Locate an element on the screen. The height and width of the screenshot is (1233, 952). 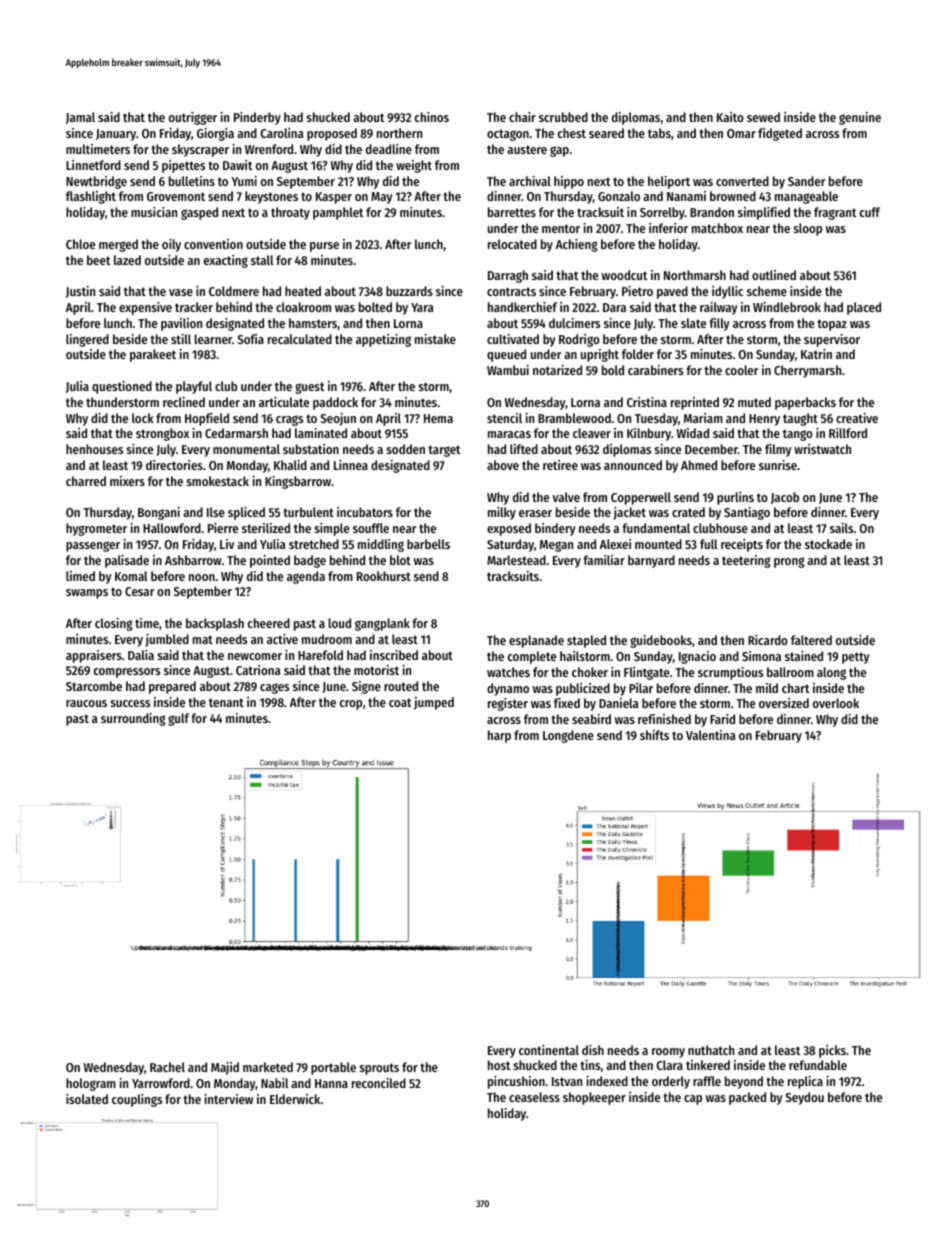
hologram is located at coordinates (91, 1084).
